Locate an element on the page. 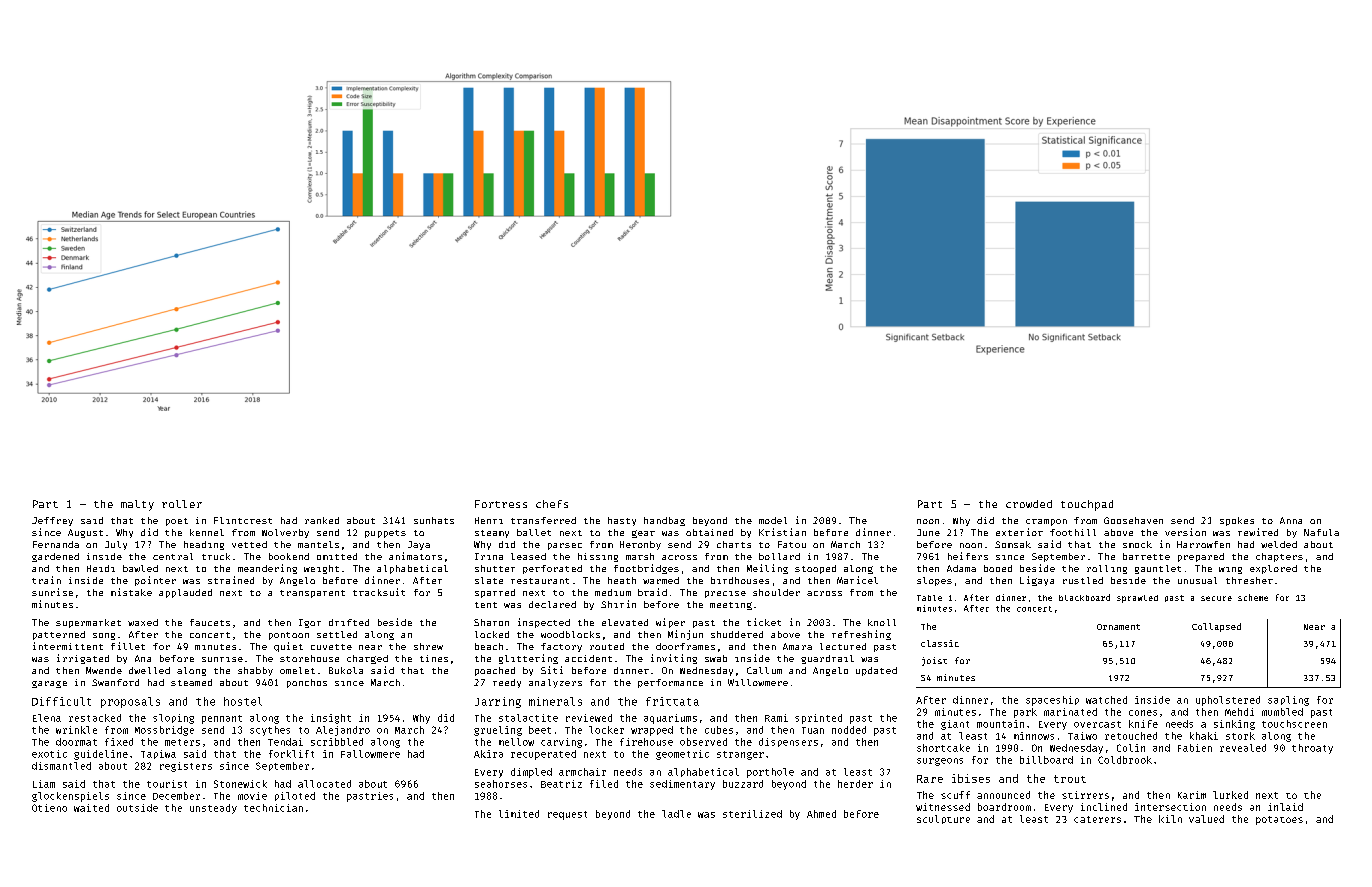  footbridges is located at coordinates (646, 569).
